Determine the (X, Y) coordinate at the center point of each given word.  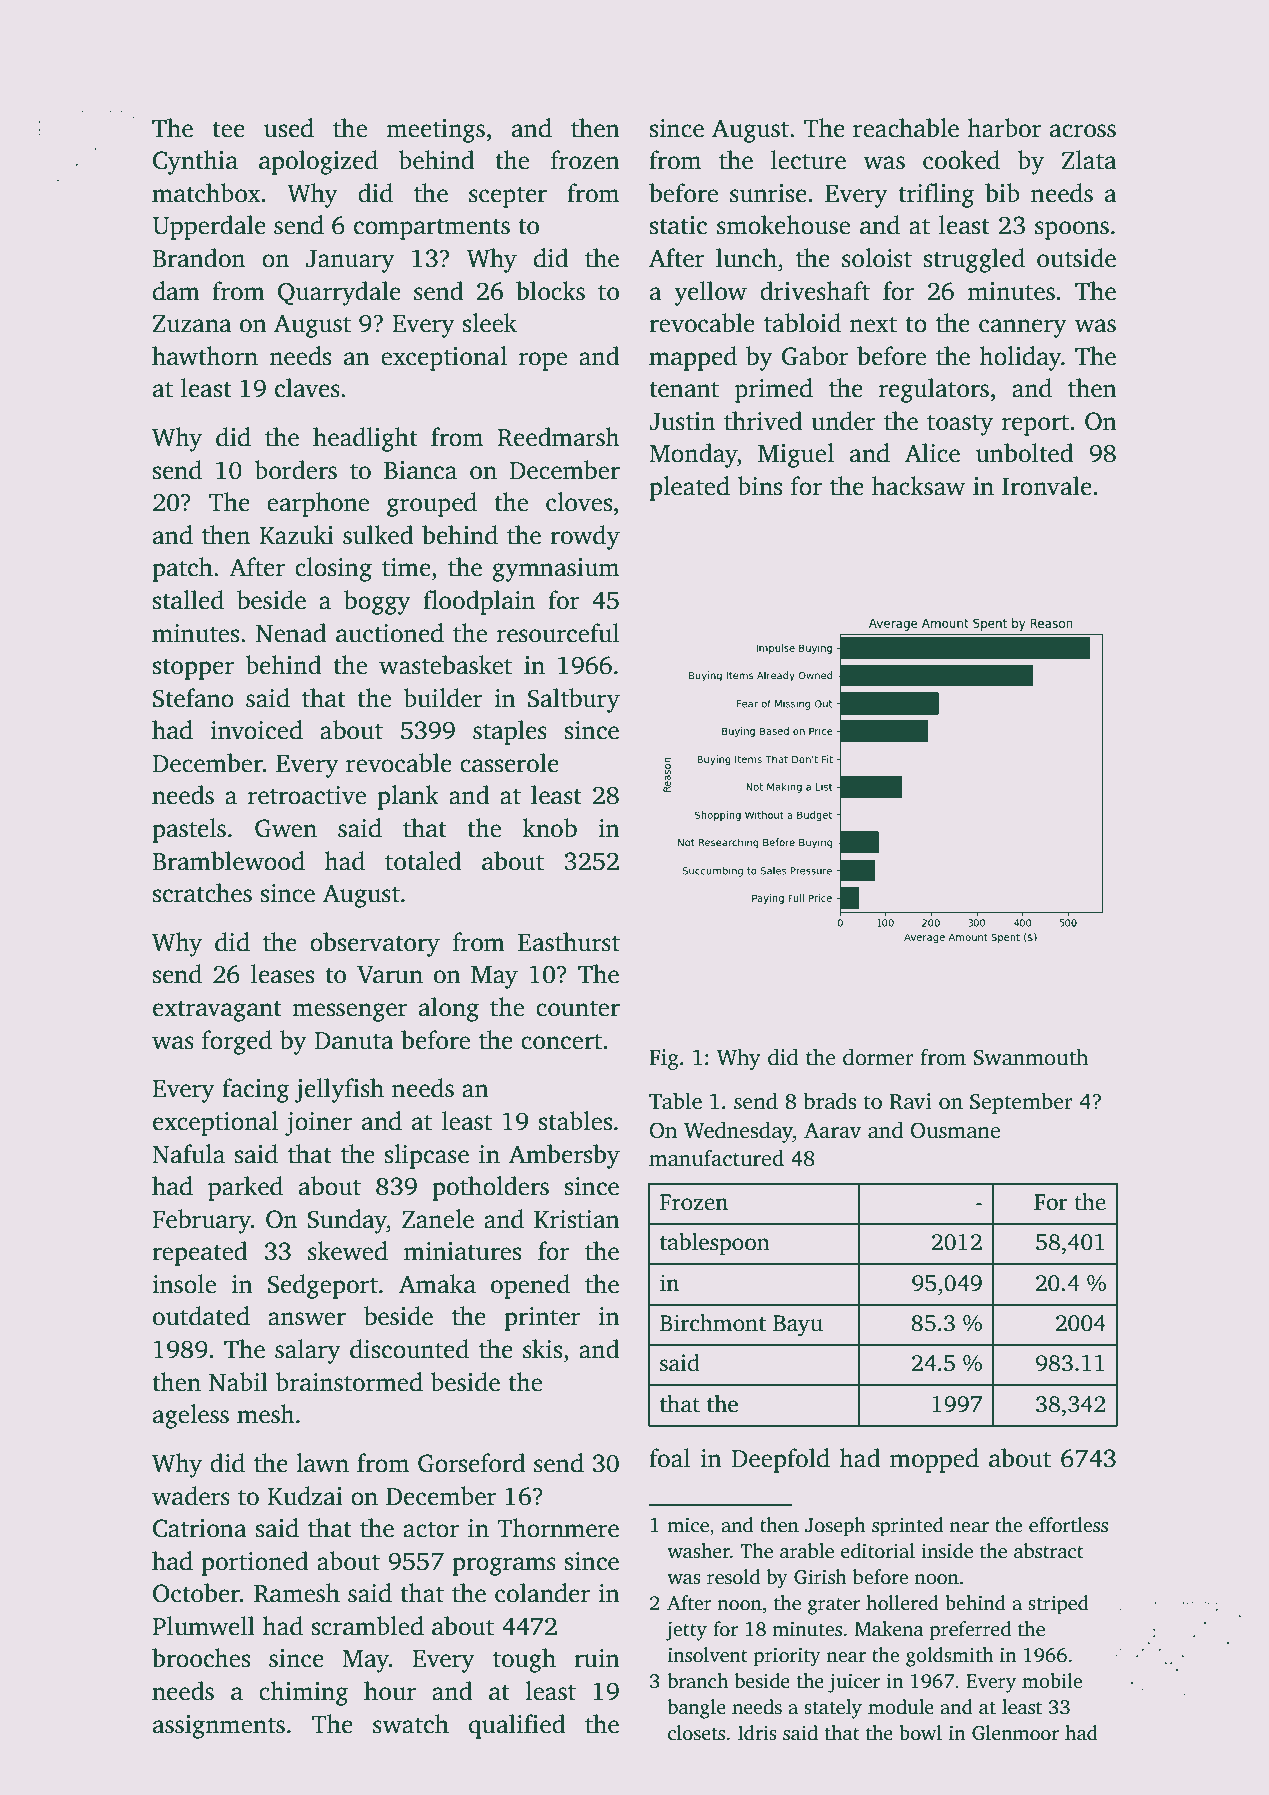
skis (542, 1349)
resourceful (558, 633)
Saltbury (574, 700)
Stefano (193, 698)
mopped (934, 1460)
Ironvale (1047, 486)
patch (182, 569)
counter (578, 1009)
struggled (974, 260)
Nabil (238, 1382)
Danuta (354, 1041)
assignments (219, 1727)
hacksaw (918, 486)
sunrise (768, 193)
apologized (318, 162)
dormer (878, 1057)
